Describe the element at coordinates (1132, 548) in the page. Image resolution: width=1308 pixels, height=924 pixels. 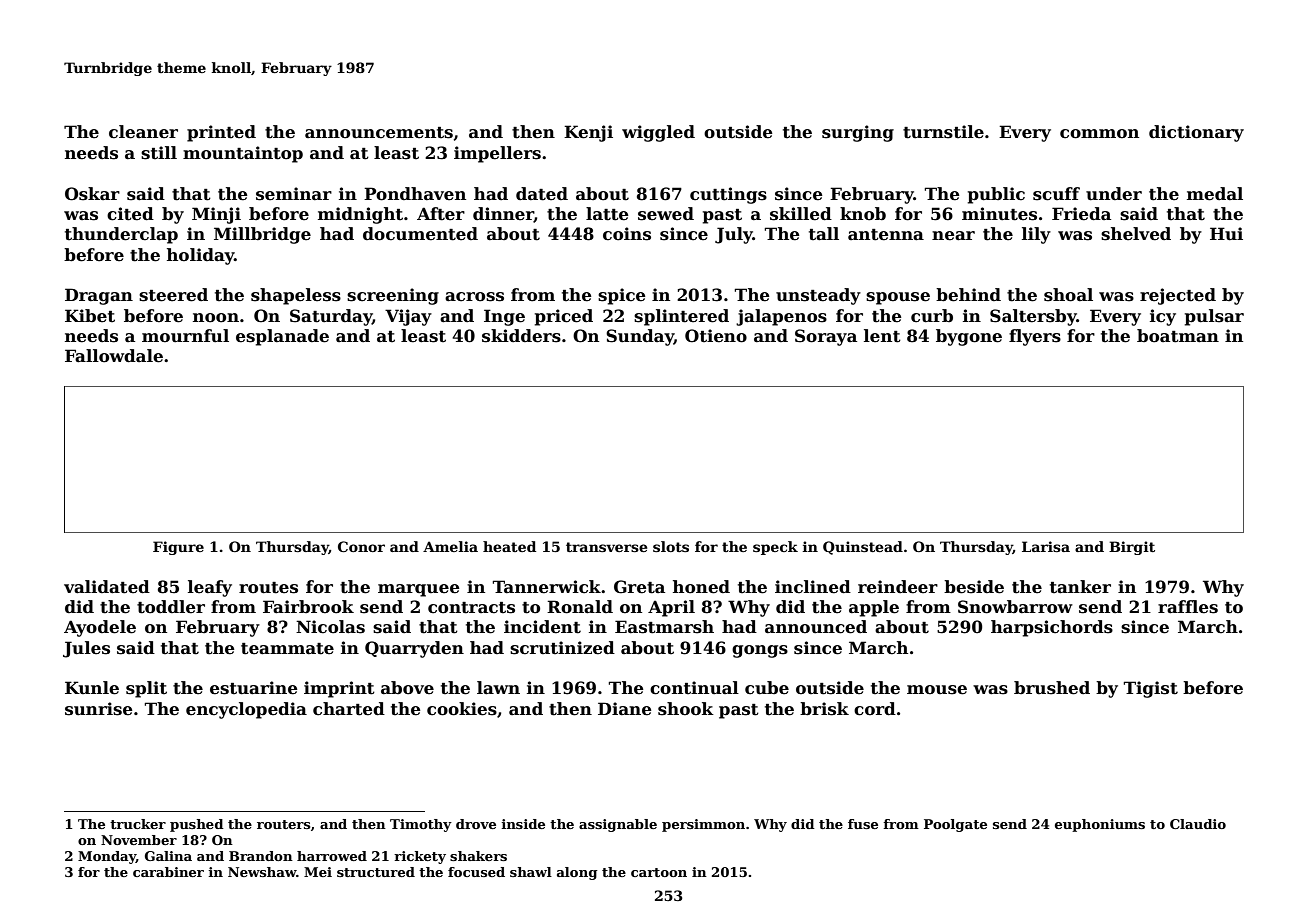
I see `Birgit` at that location.
